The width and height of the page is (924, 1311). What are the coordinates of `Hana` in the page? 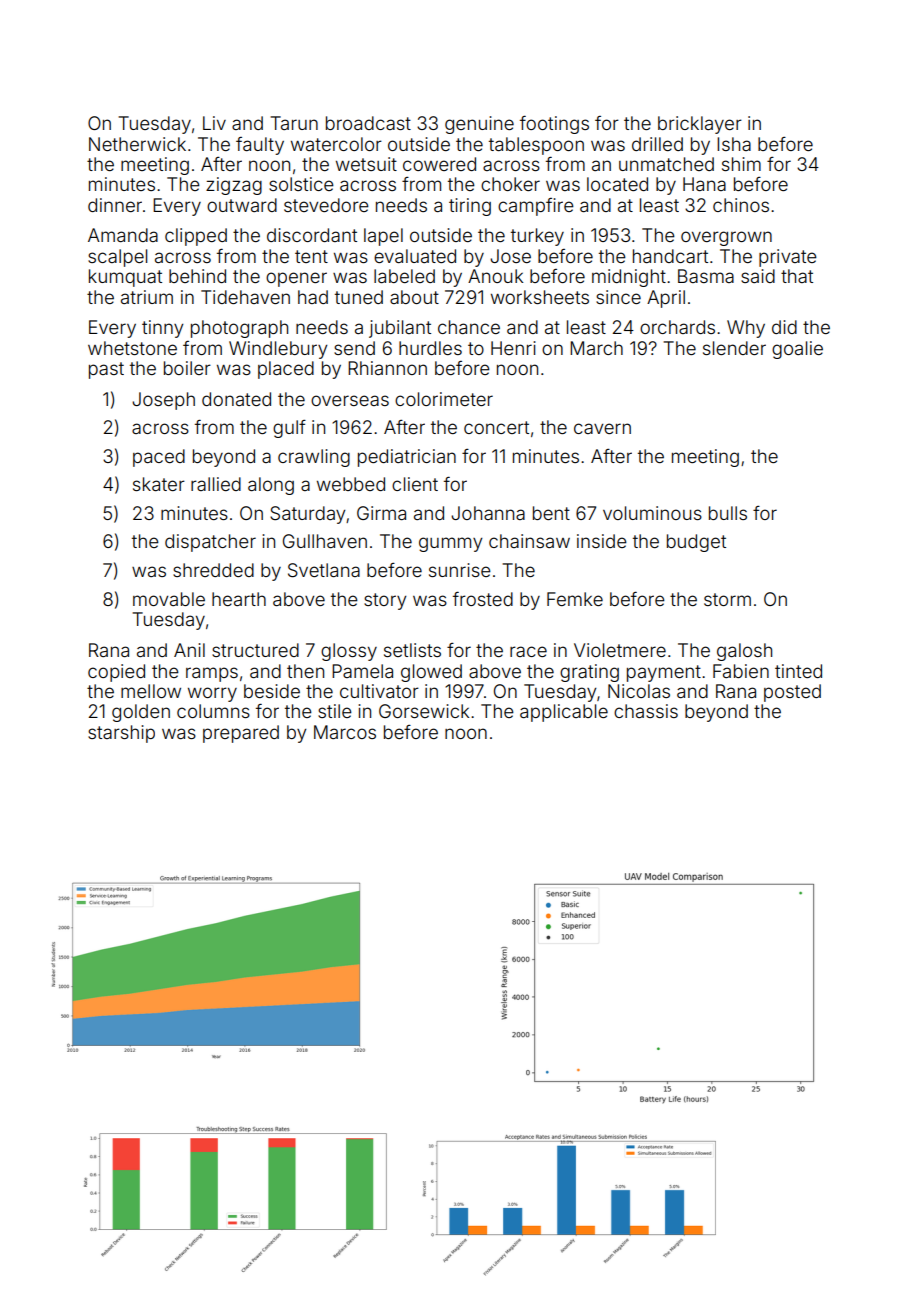 It's located at (704, 184).
